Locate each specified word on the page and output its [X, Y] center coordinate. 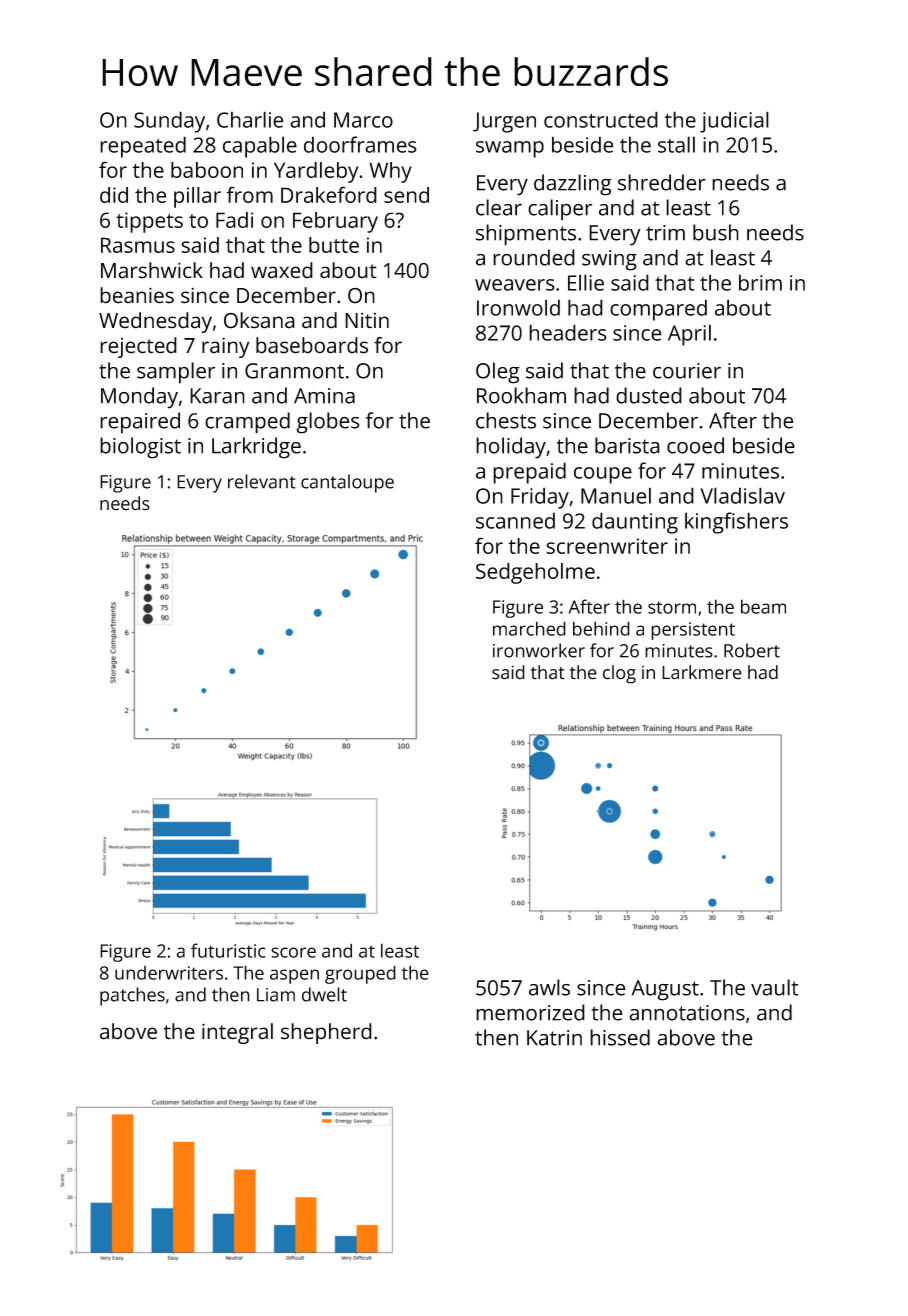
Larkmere [702, 672]
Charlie [250, 119]
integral [237, 1033]
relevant [262, 481]
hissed [620, 1037]
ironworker [539, 650]
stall [676, 144]
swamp [510, 149]
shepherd [326, 1033]
